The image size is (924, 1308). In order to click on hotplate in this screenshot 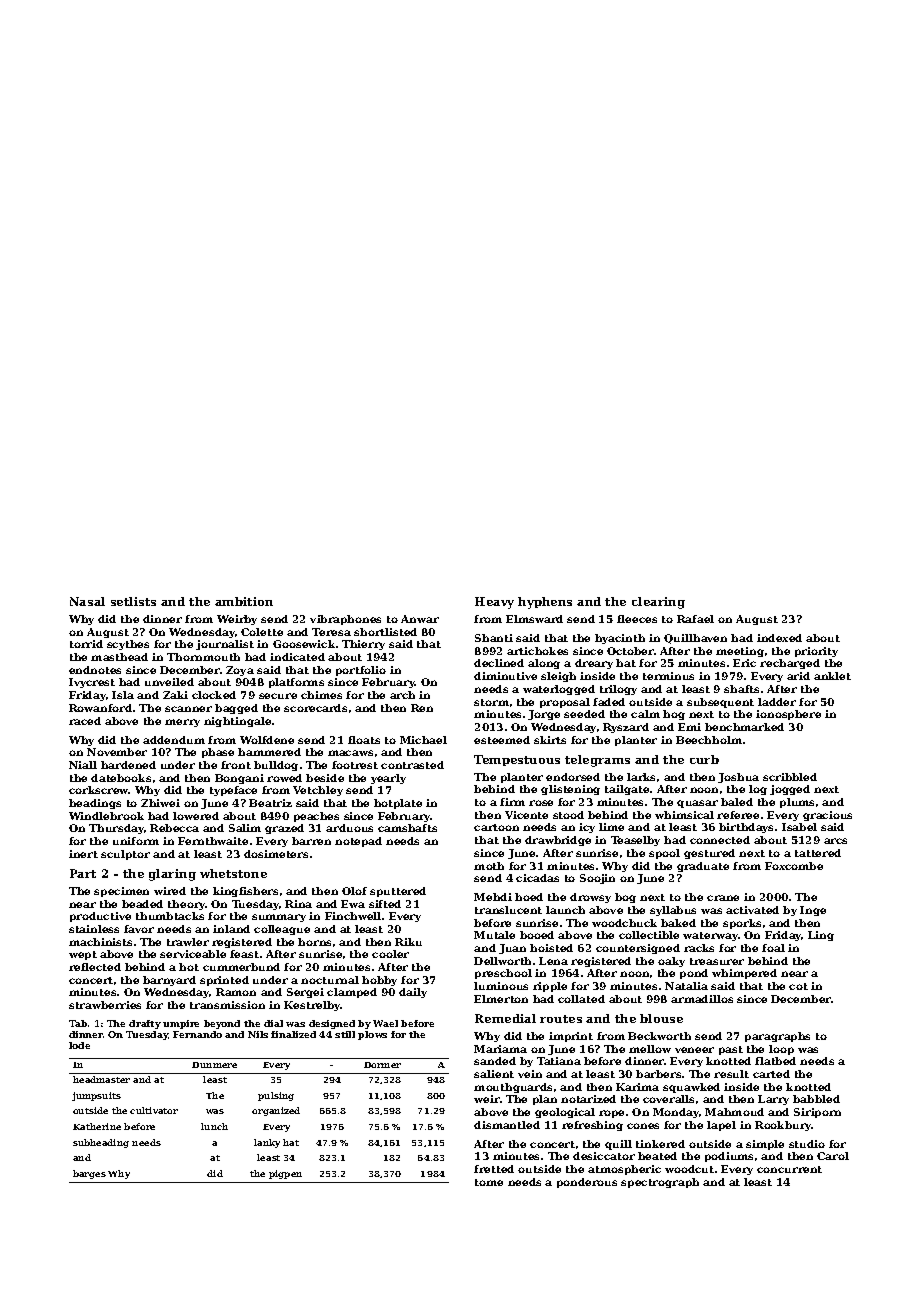, I will do `click(398, 804)`.
